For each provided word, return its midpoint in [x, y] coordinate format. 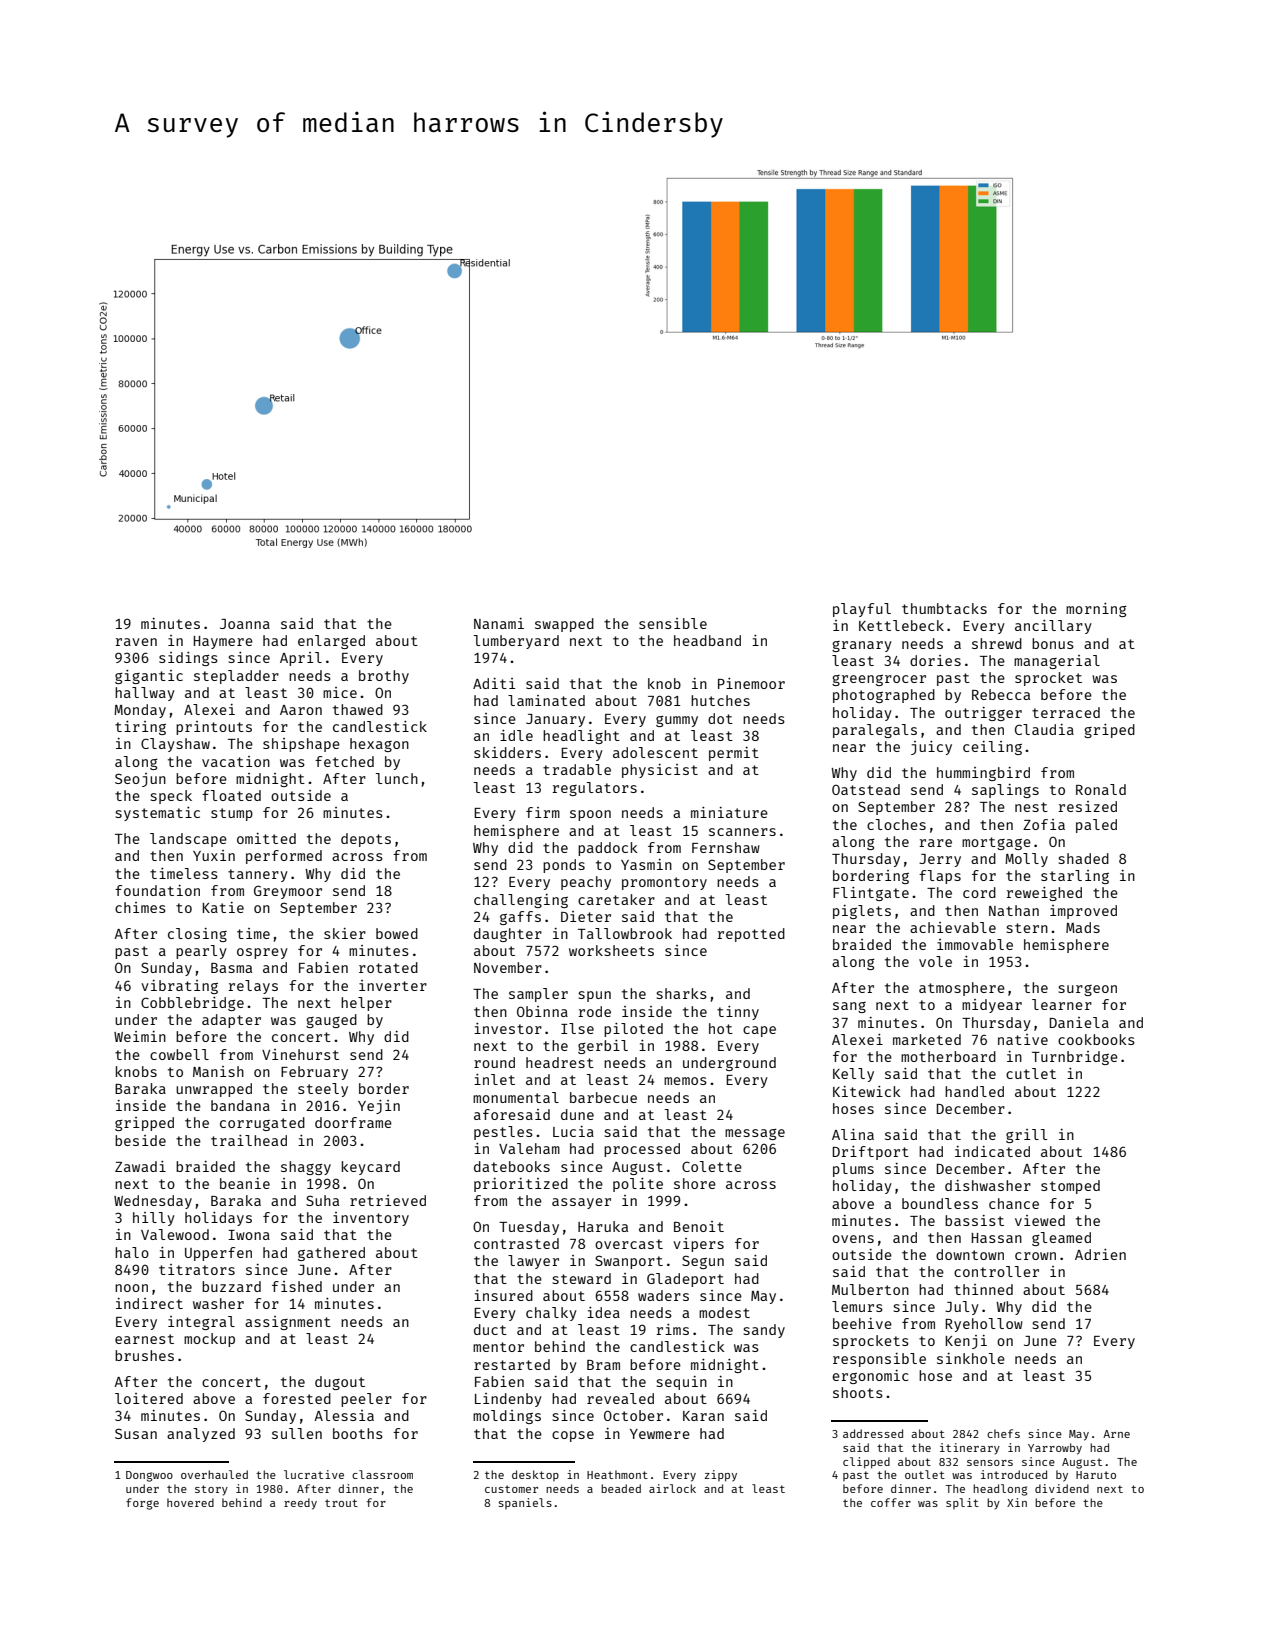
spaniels [525, 1503]
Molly [1026, 860]
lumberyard [516, 642]
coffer [891, 1502]
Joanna [245, 624]
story [211, 1490]
